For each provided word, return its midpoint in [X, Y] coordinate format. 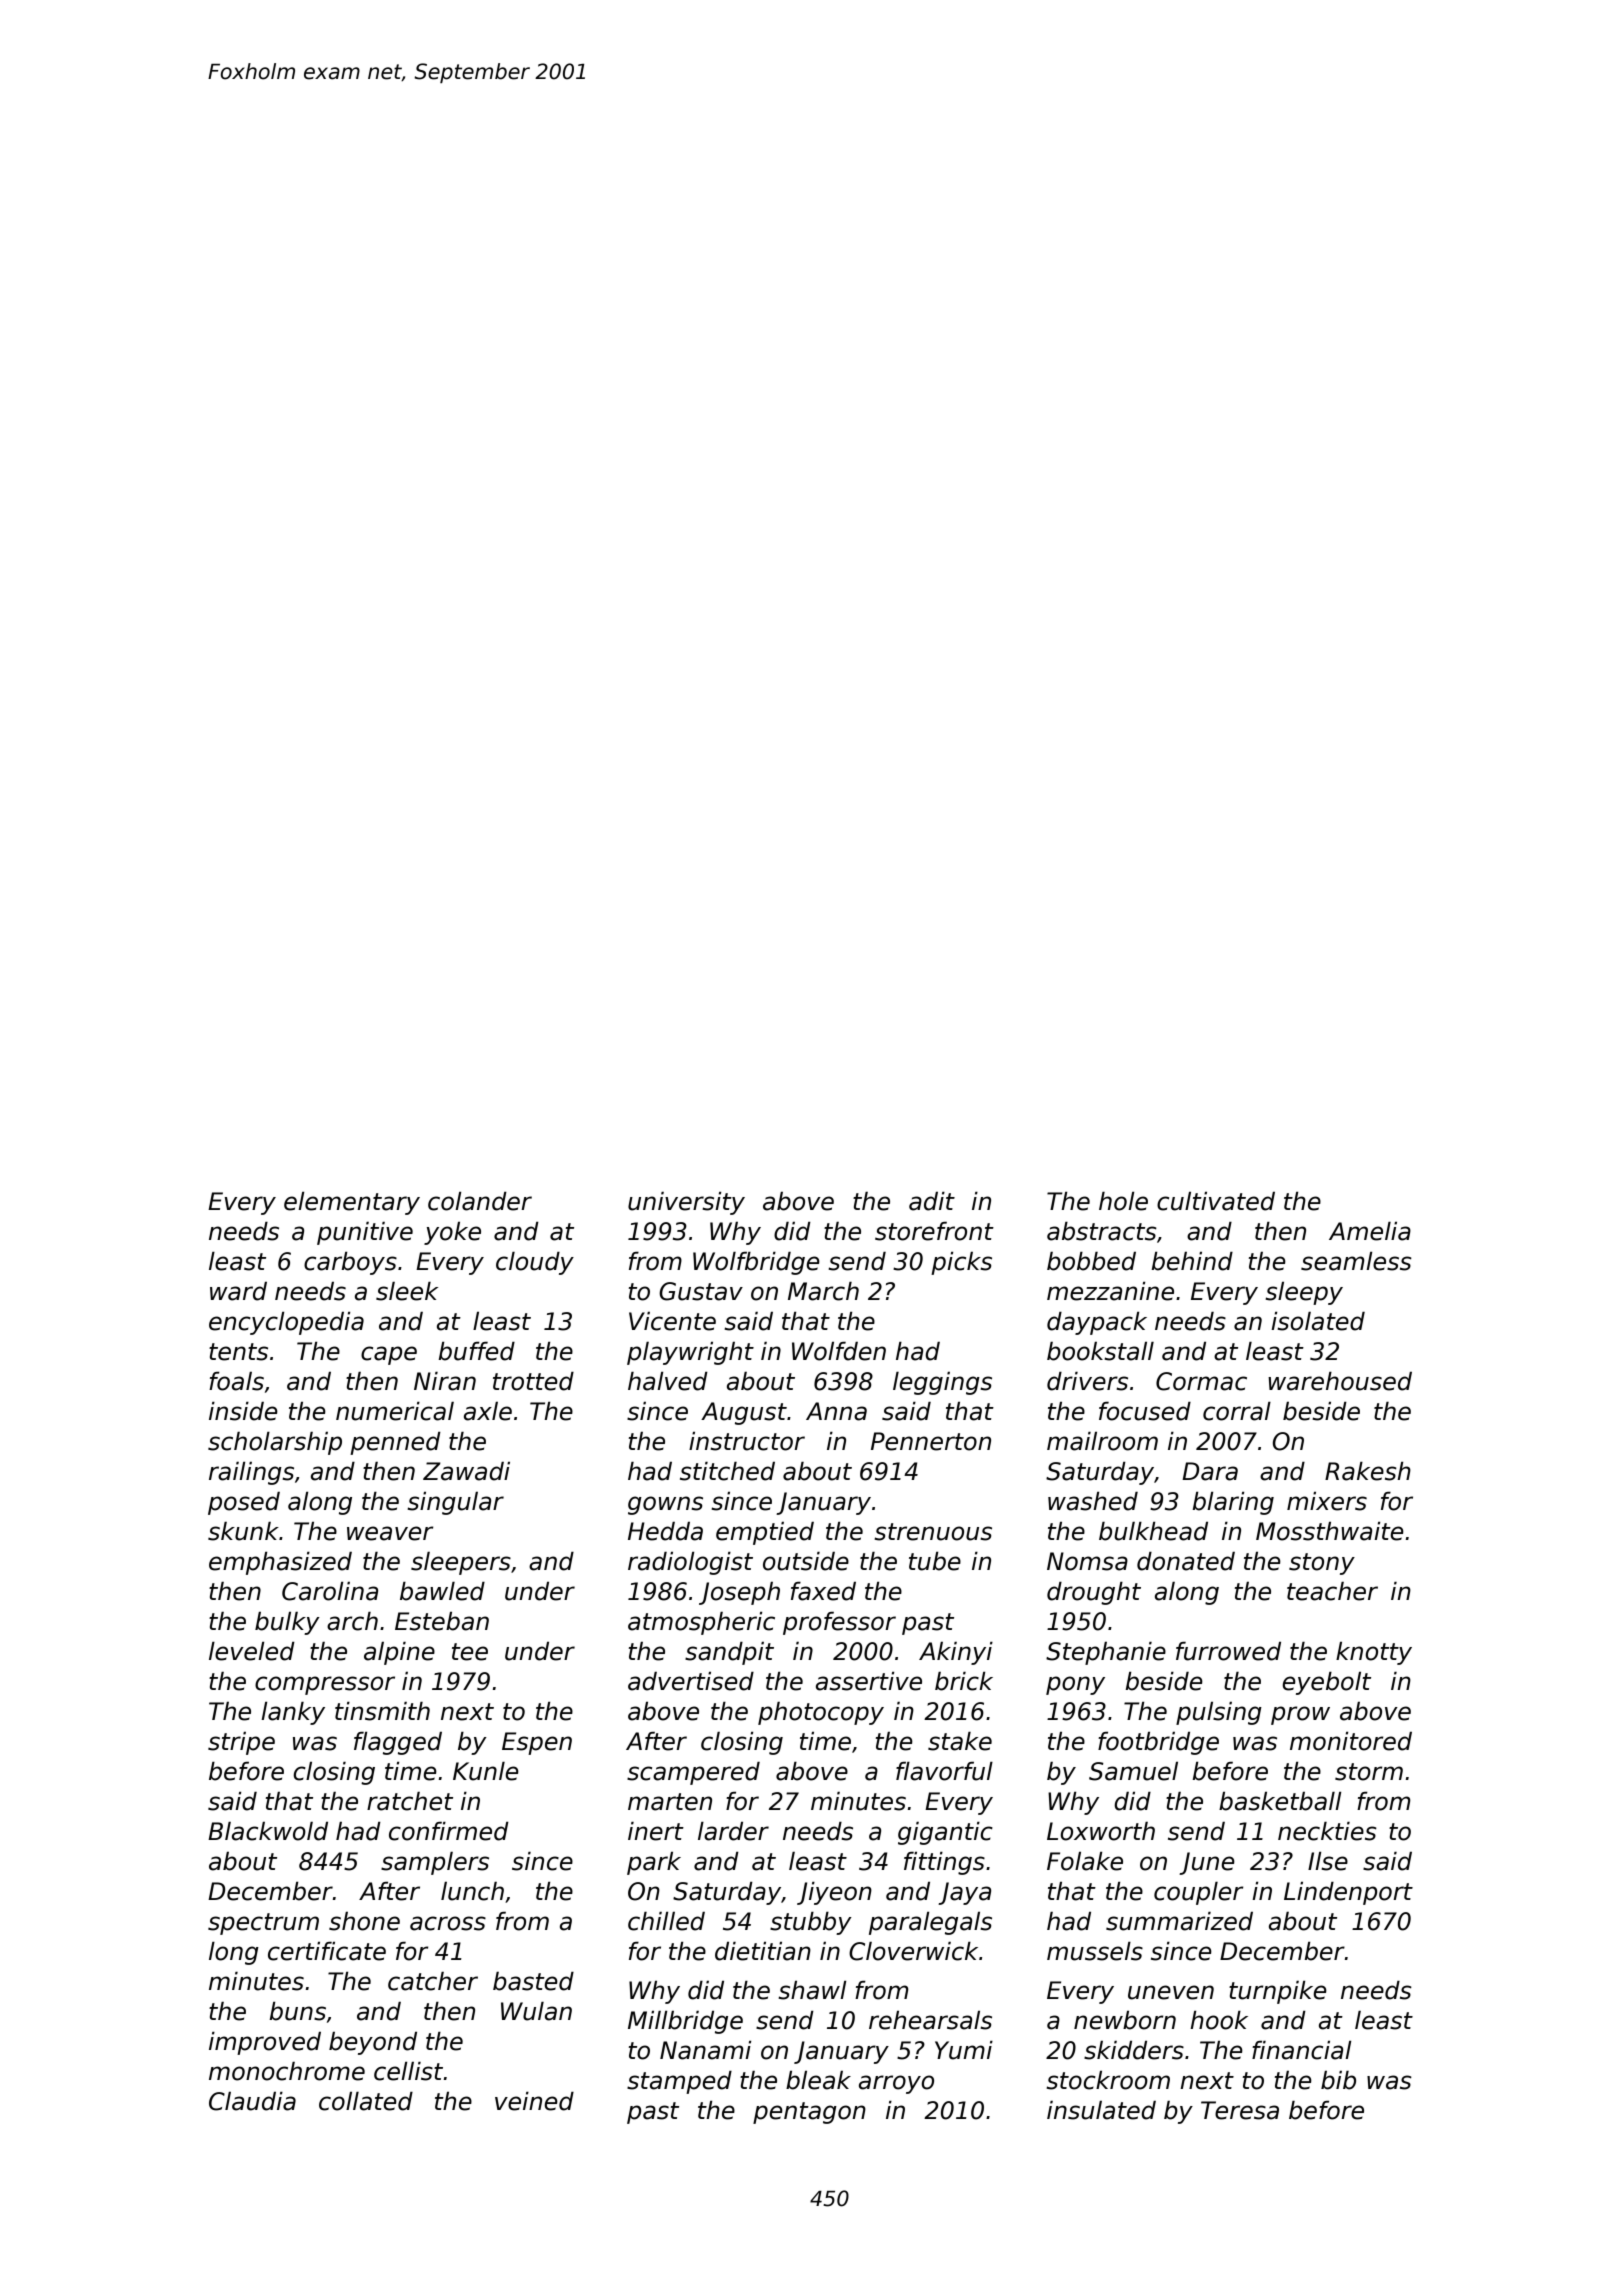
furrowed [1228, 1651]
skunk [243, 1531]
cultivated [1216, 1201]
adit [932, 1201]
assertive [869, 1681]
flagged [398, 1743]
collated [366, 2101]
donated [1186, 1561]
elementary [352, 1203]
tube [935, 1561]
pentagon [809, 2113]
